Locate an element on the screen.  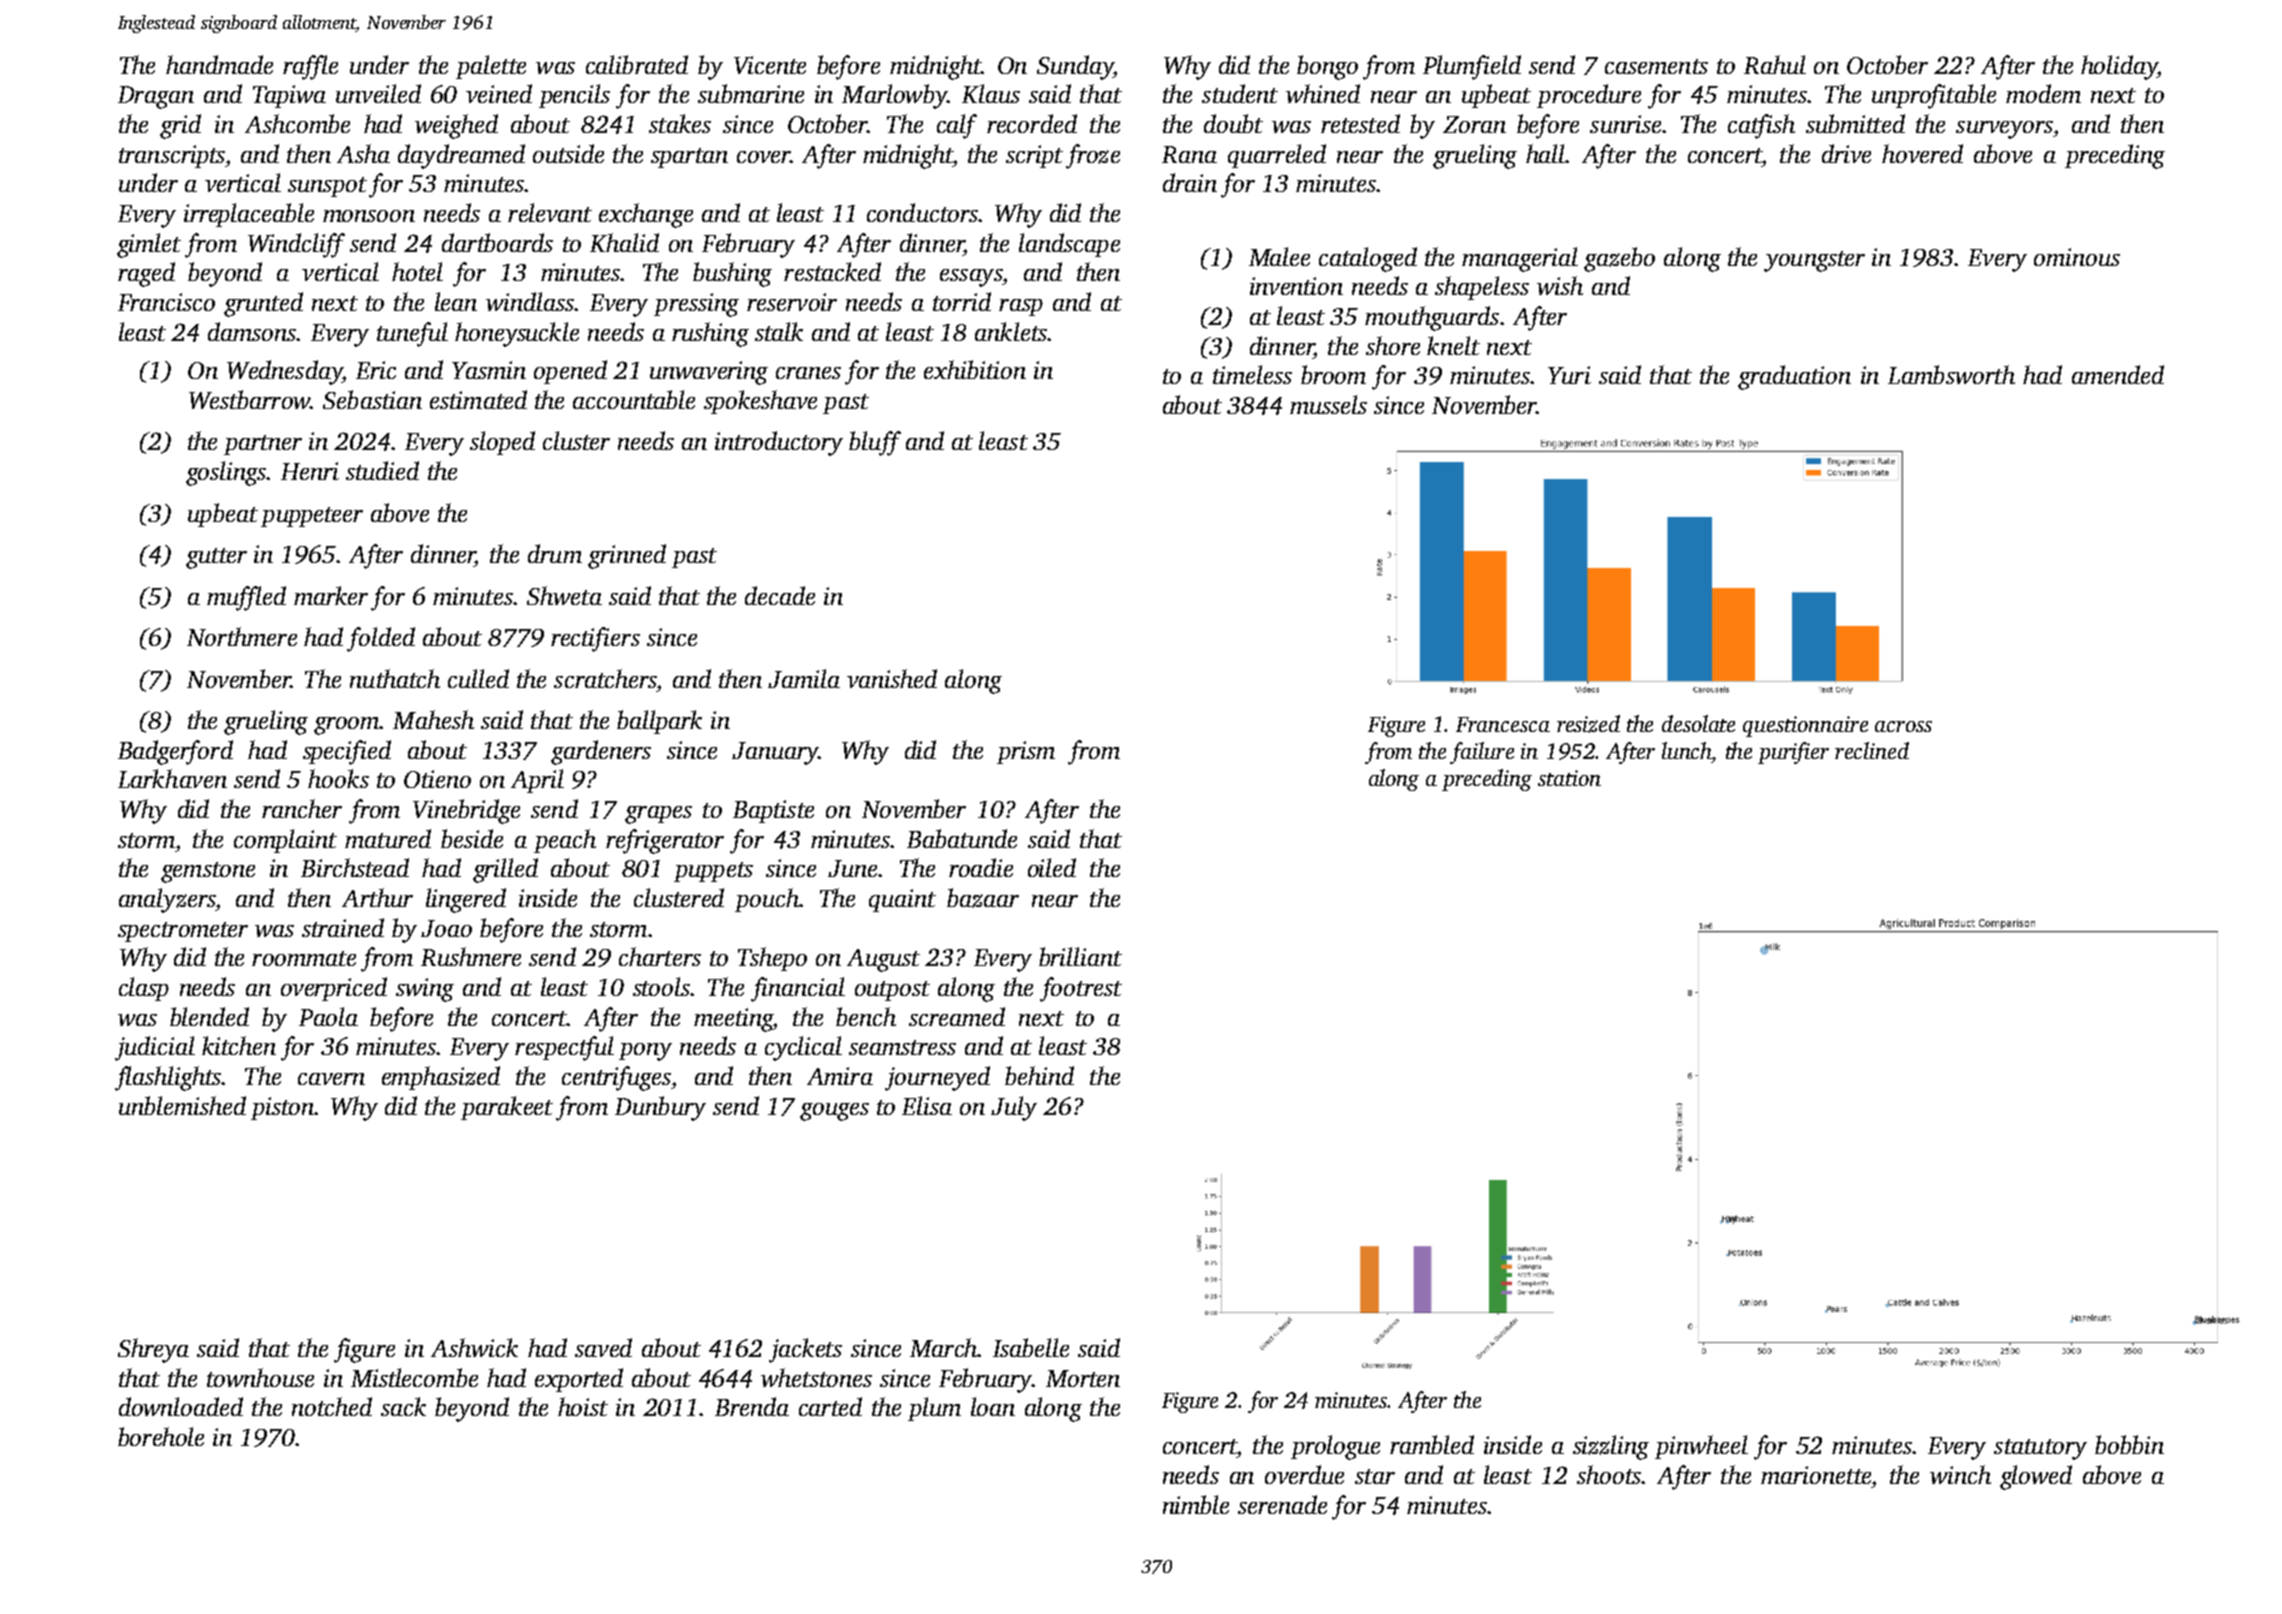
behind is located at coordinates (1039, 1075).
